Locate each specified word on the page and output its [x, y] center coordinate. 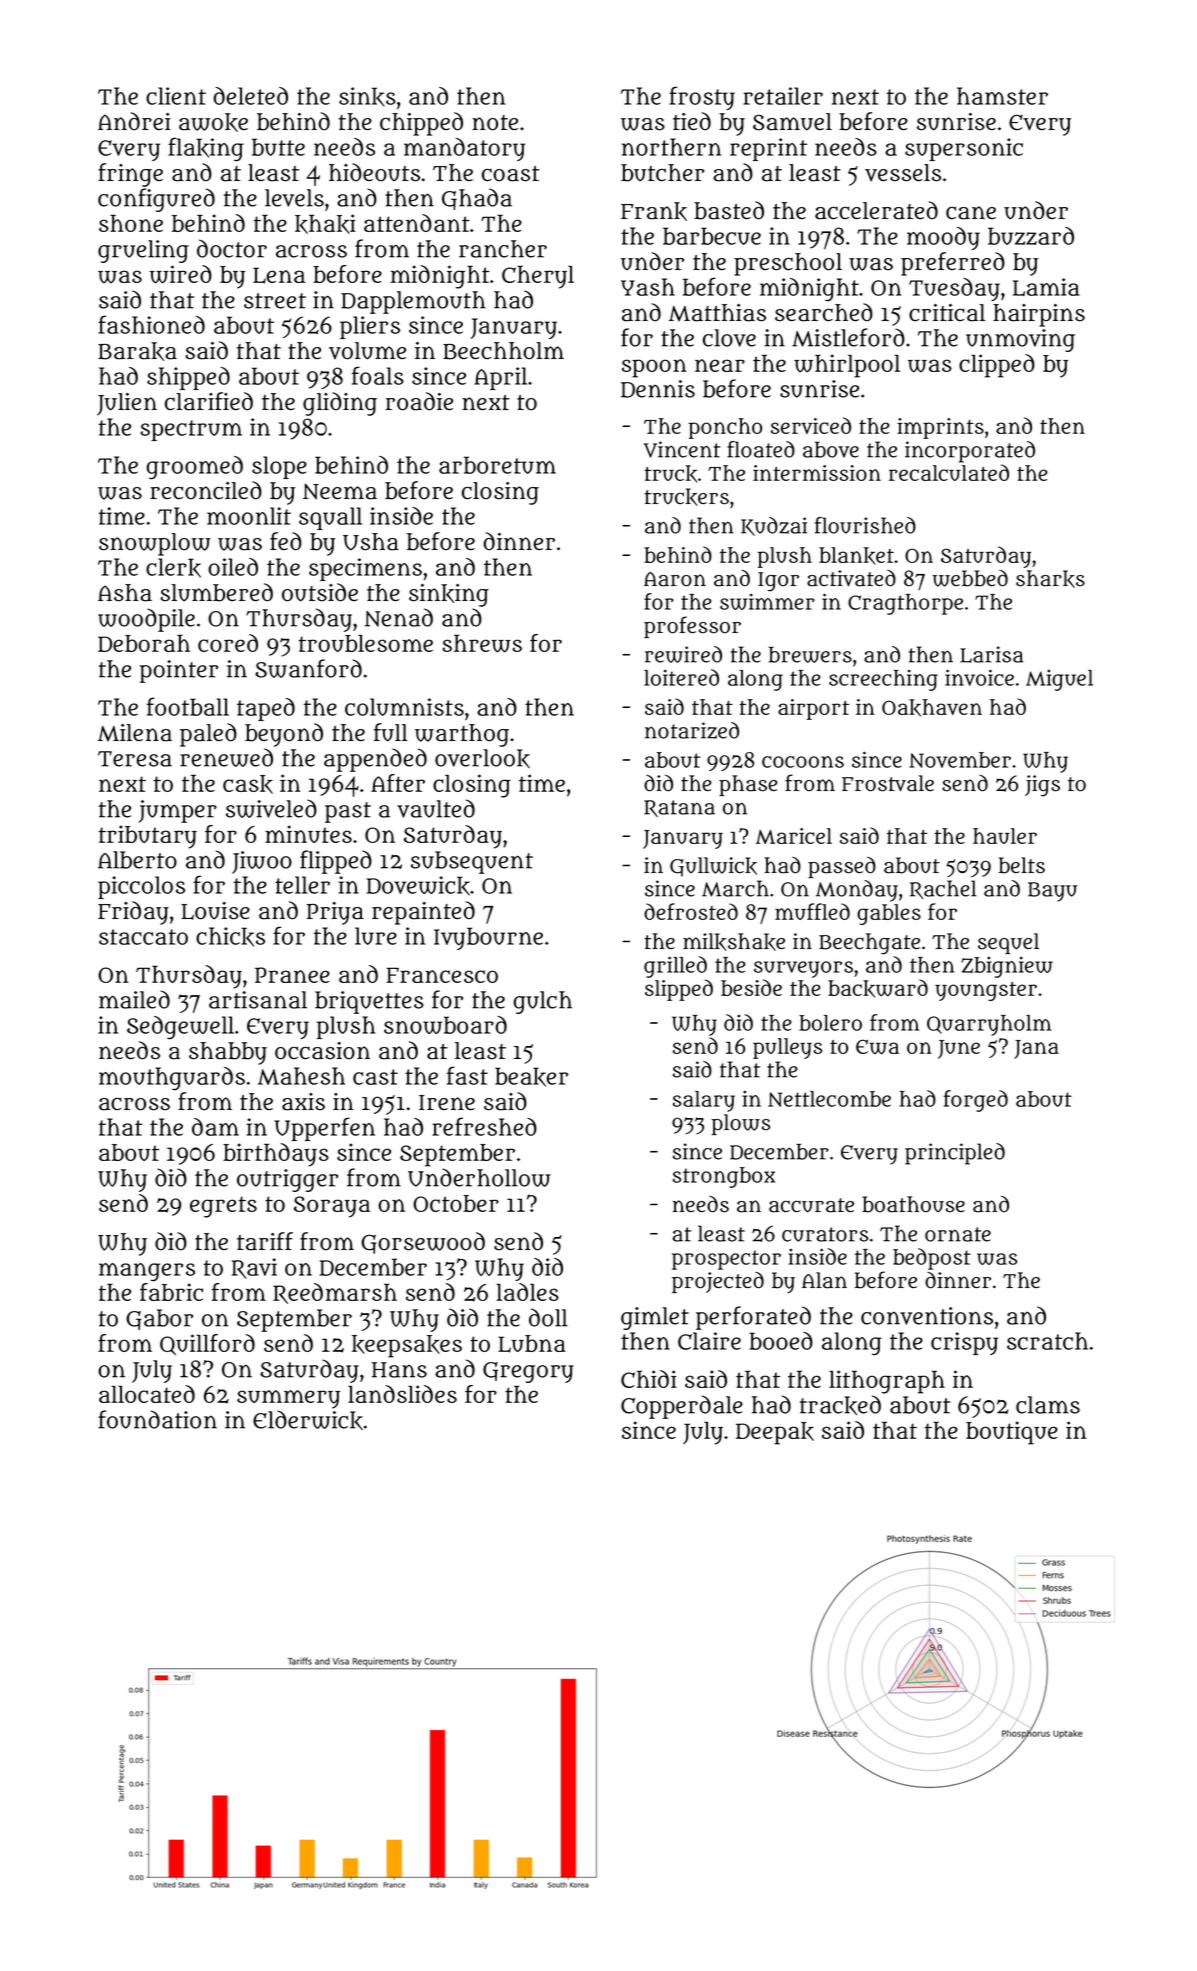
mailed [134, 999]
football [188, 706]
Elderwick [308, 1420]
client [176, 96]
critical [947, 313]
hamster [1002, 96]
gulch [542, 1002]
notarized [692, 730]
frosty [702, 98]
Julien [127, 404]
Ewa [877, 1047]
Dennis [658, 389]
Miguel [1059, 680]
